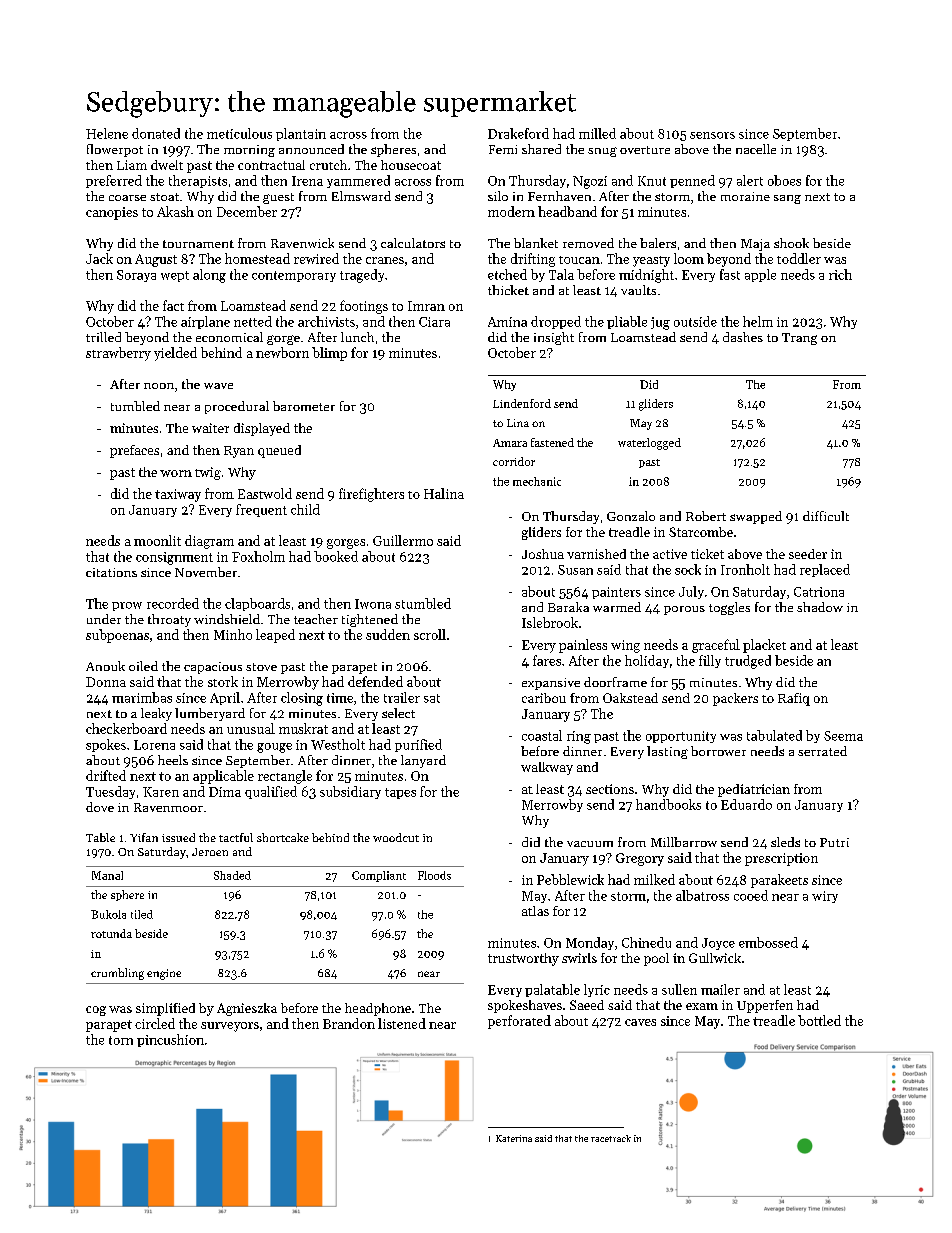 The image size is (952, 1233). What do you see at coordinates (375, 681) in the screenshot?
I see `defended` at bounding box center [375, 681].
